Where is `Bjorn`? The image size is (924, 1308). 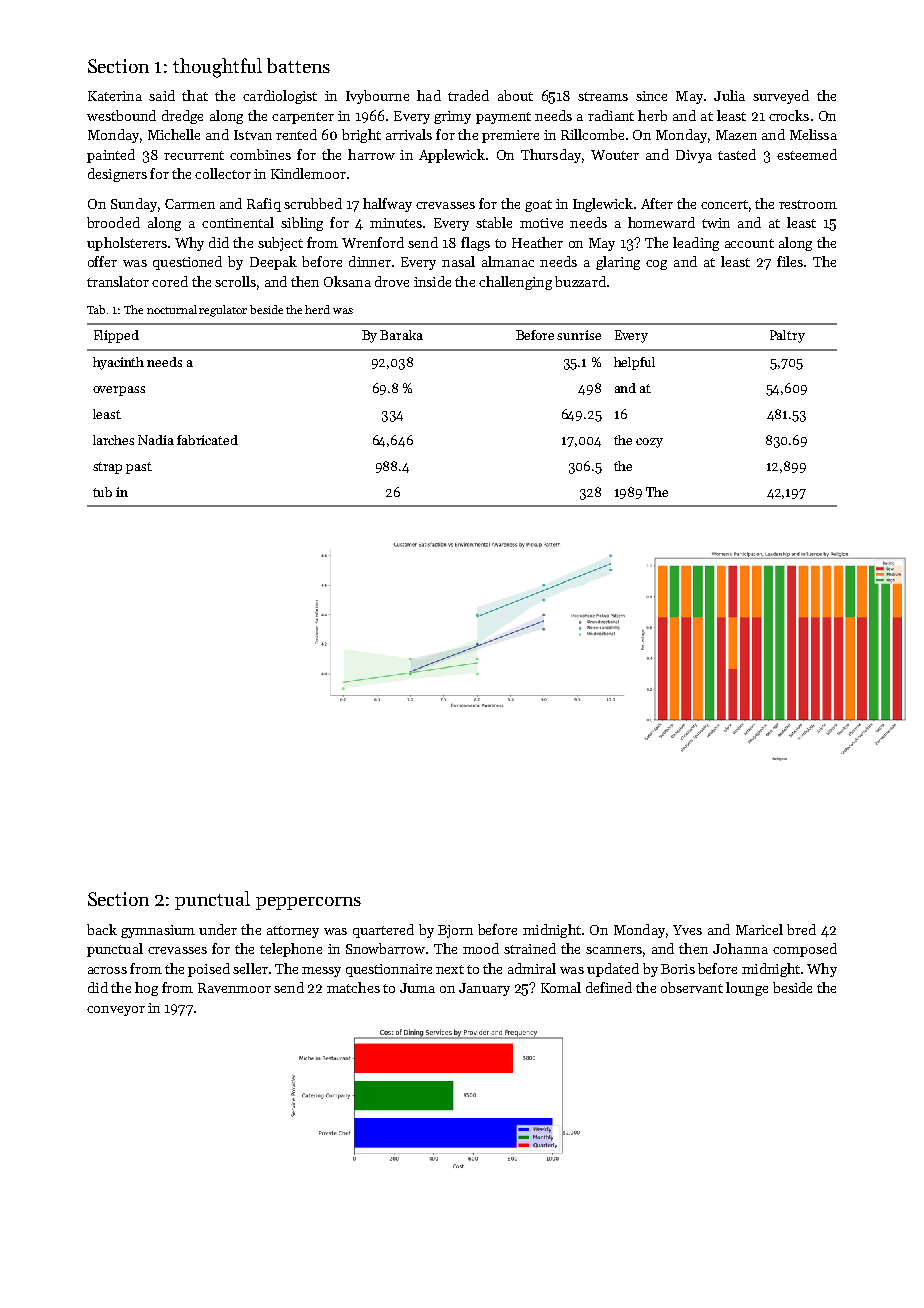
Bjorn is located at coordinates (455, 931).
